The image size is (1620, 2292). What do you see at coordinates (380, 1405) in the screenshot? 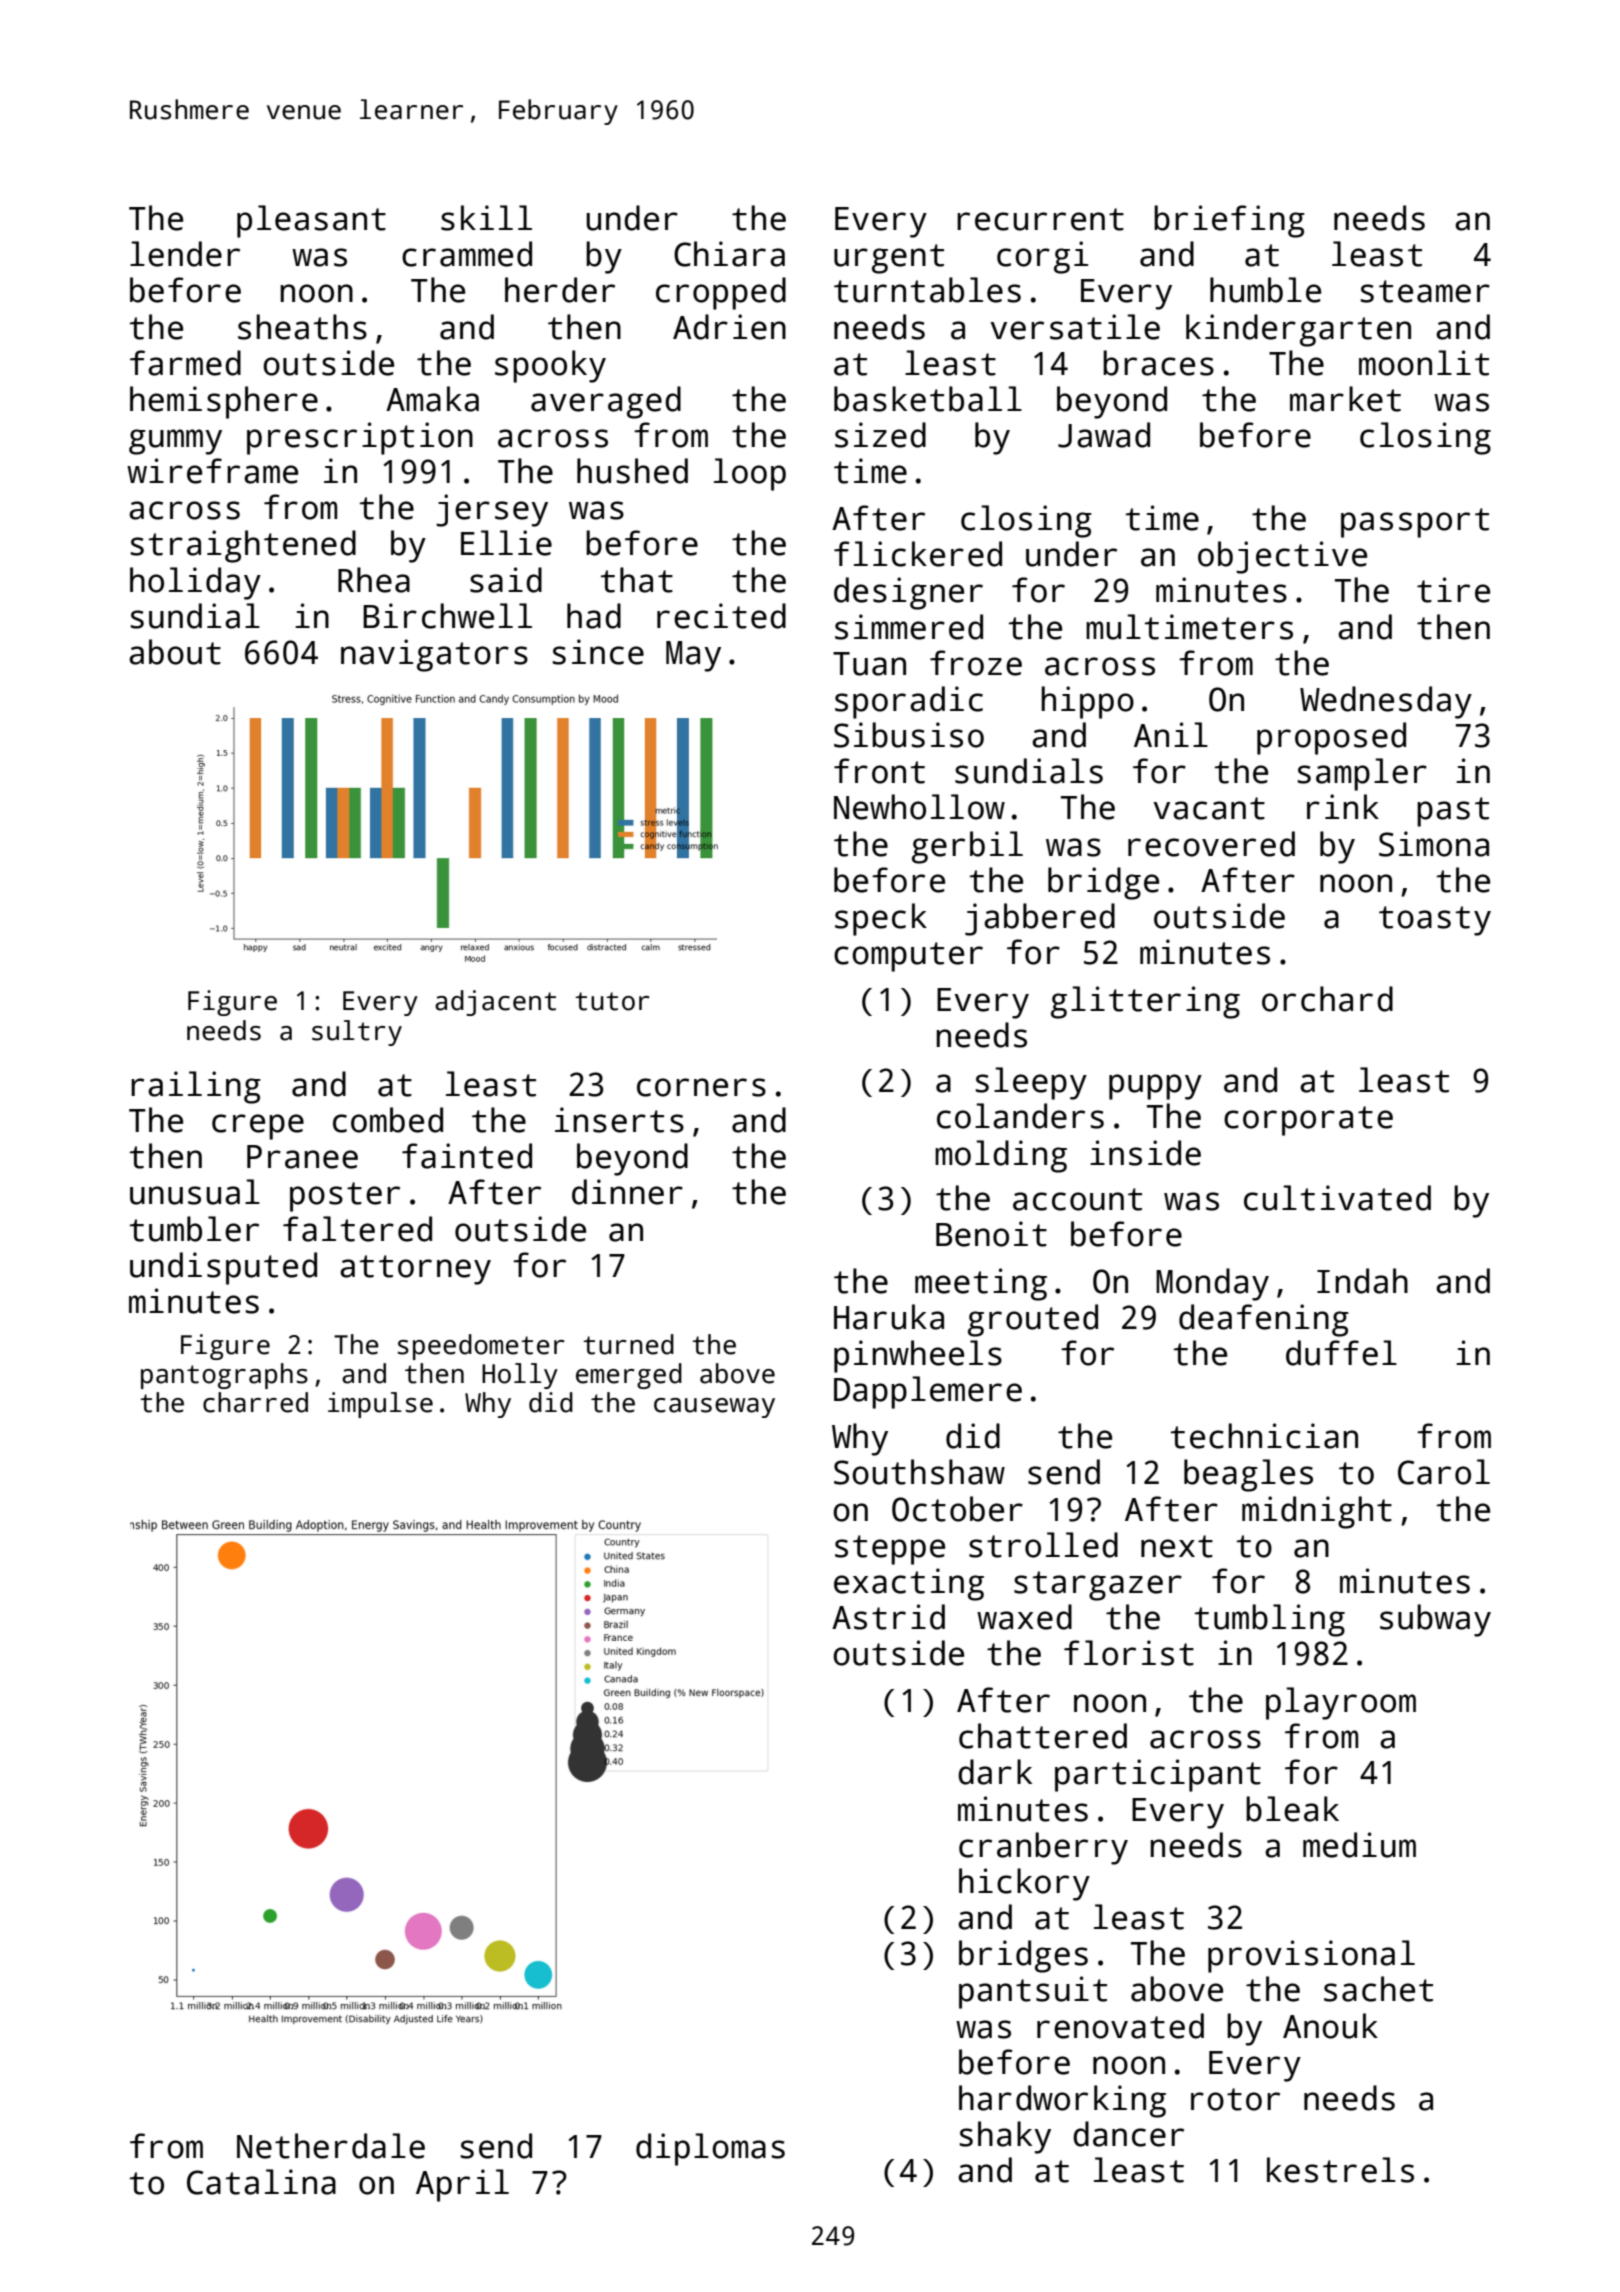
I see `impulse` at bounding box center [380, 1405].
